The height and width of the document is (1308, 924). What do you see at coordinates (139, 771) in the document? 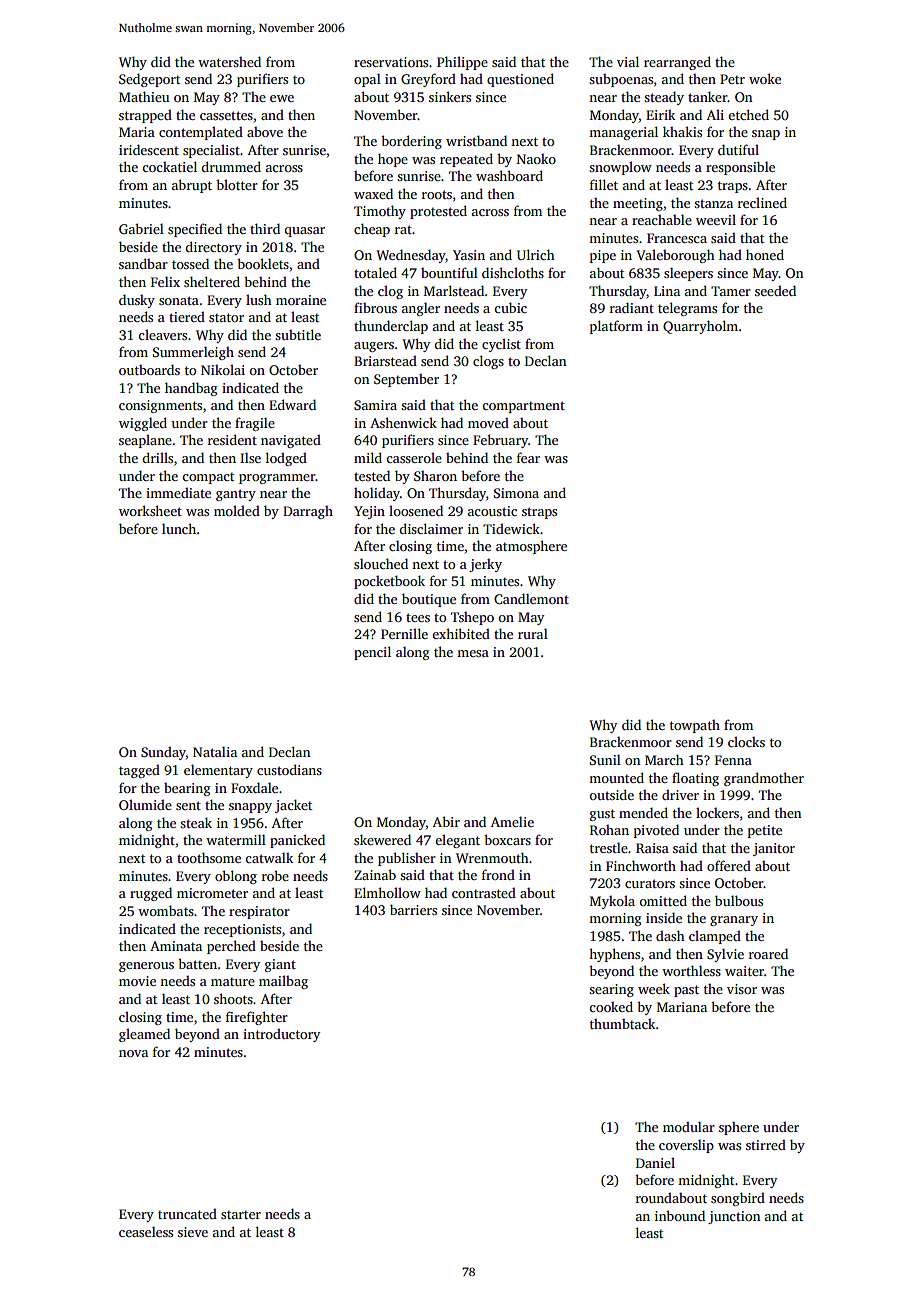
I see `tagged` at bounding box center [139, 771].
